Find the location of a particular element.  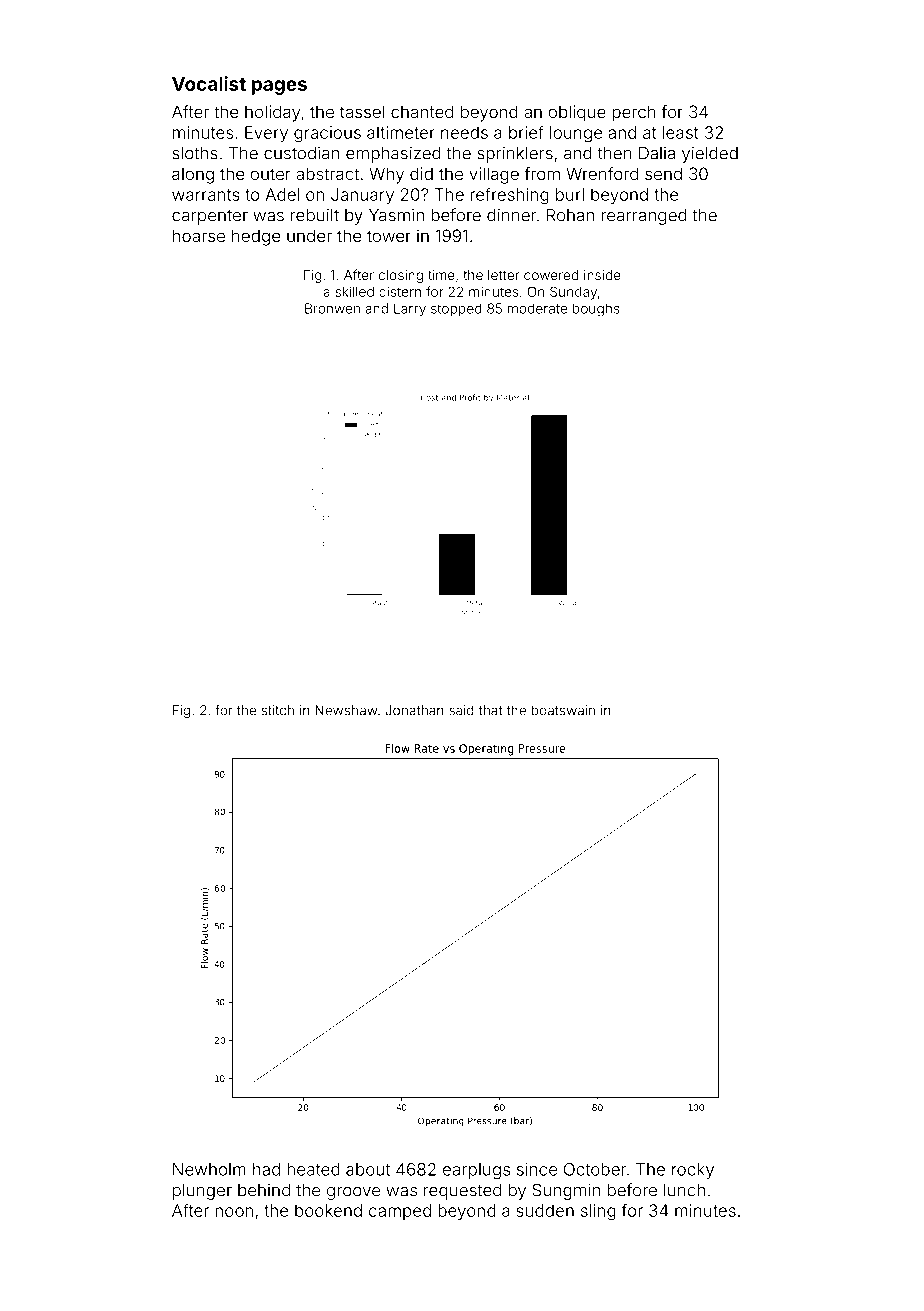

camped is located at coordinates (400, 1212).
